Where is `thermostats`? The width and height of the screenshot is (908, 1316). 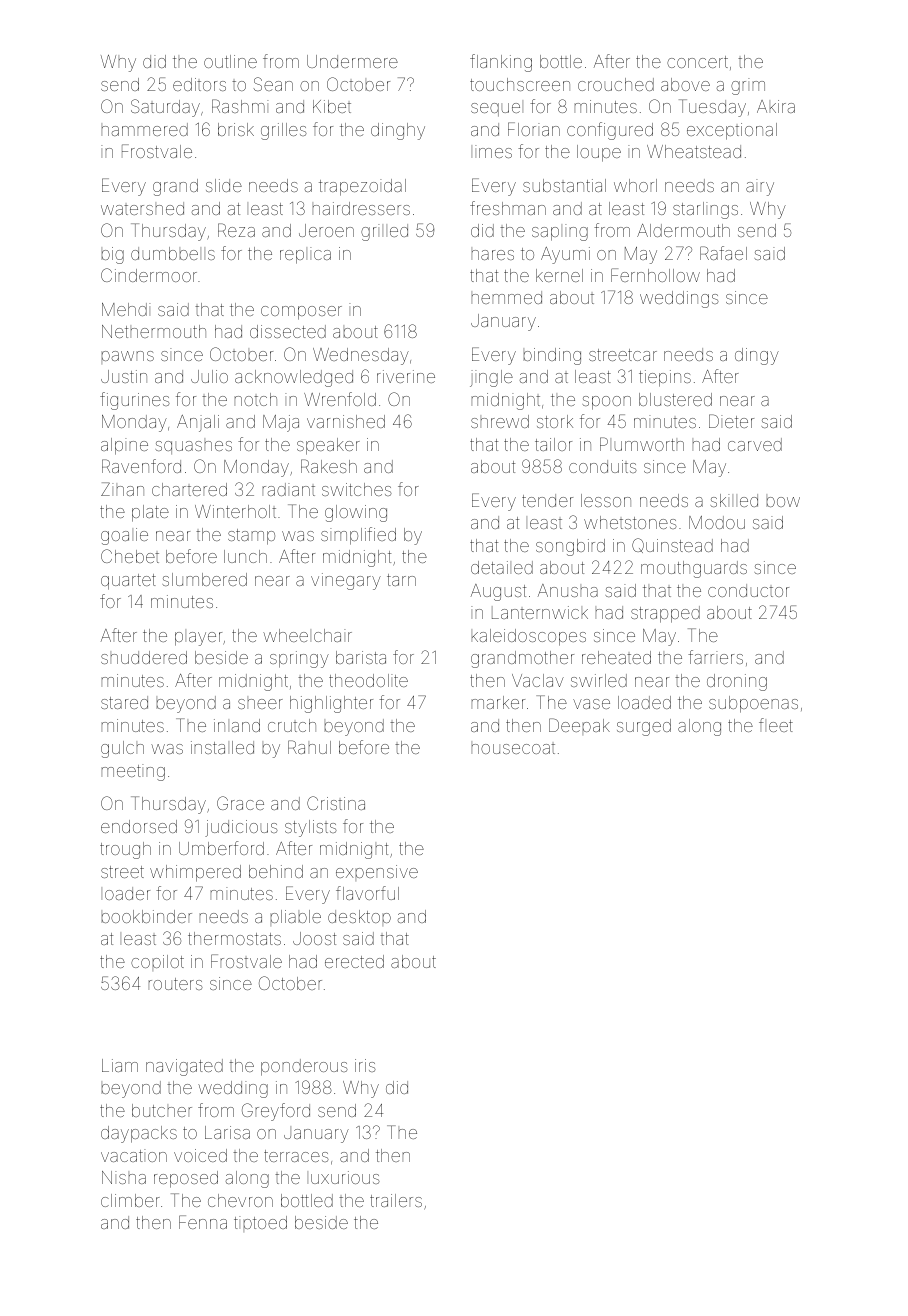 thermostats is located at coordinates (234, 938).
